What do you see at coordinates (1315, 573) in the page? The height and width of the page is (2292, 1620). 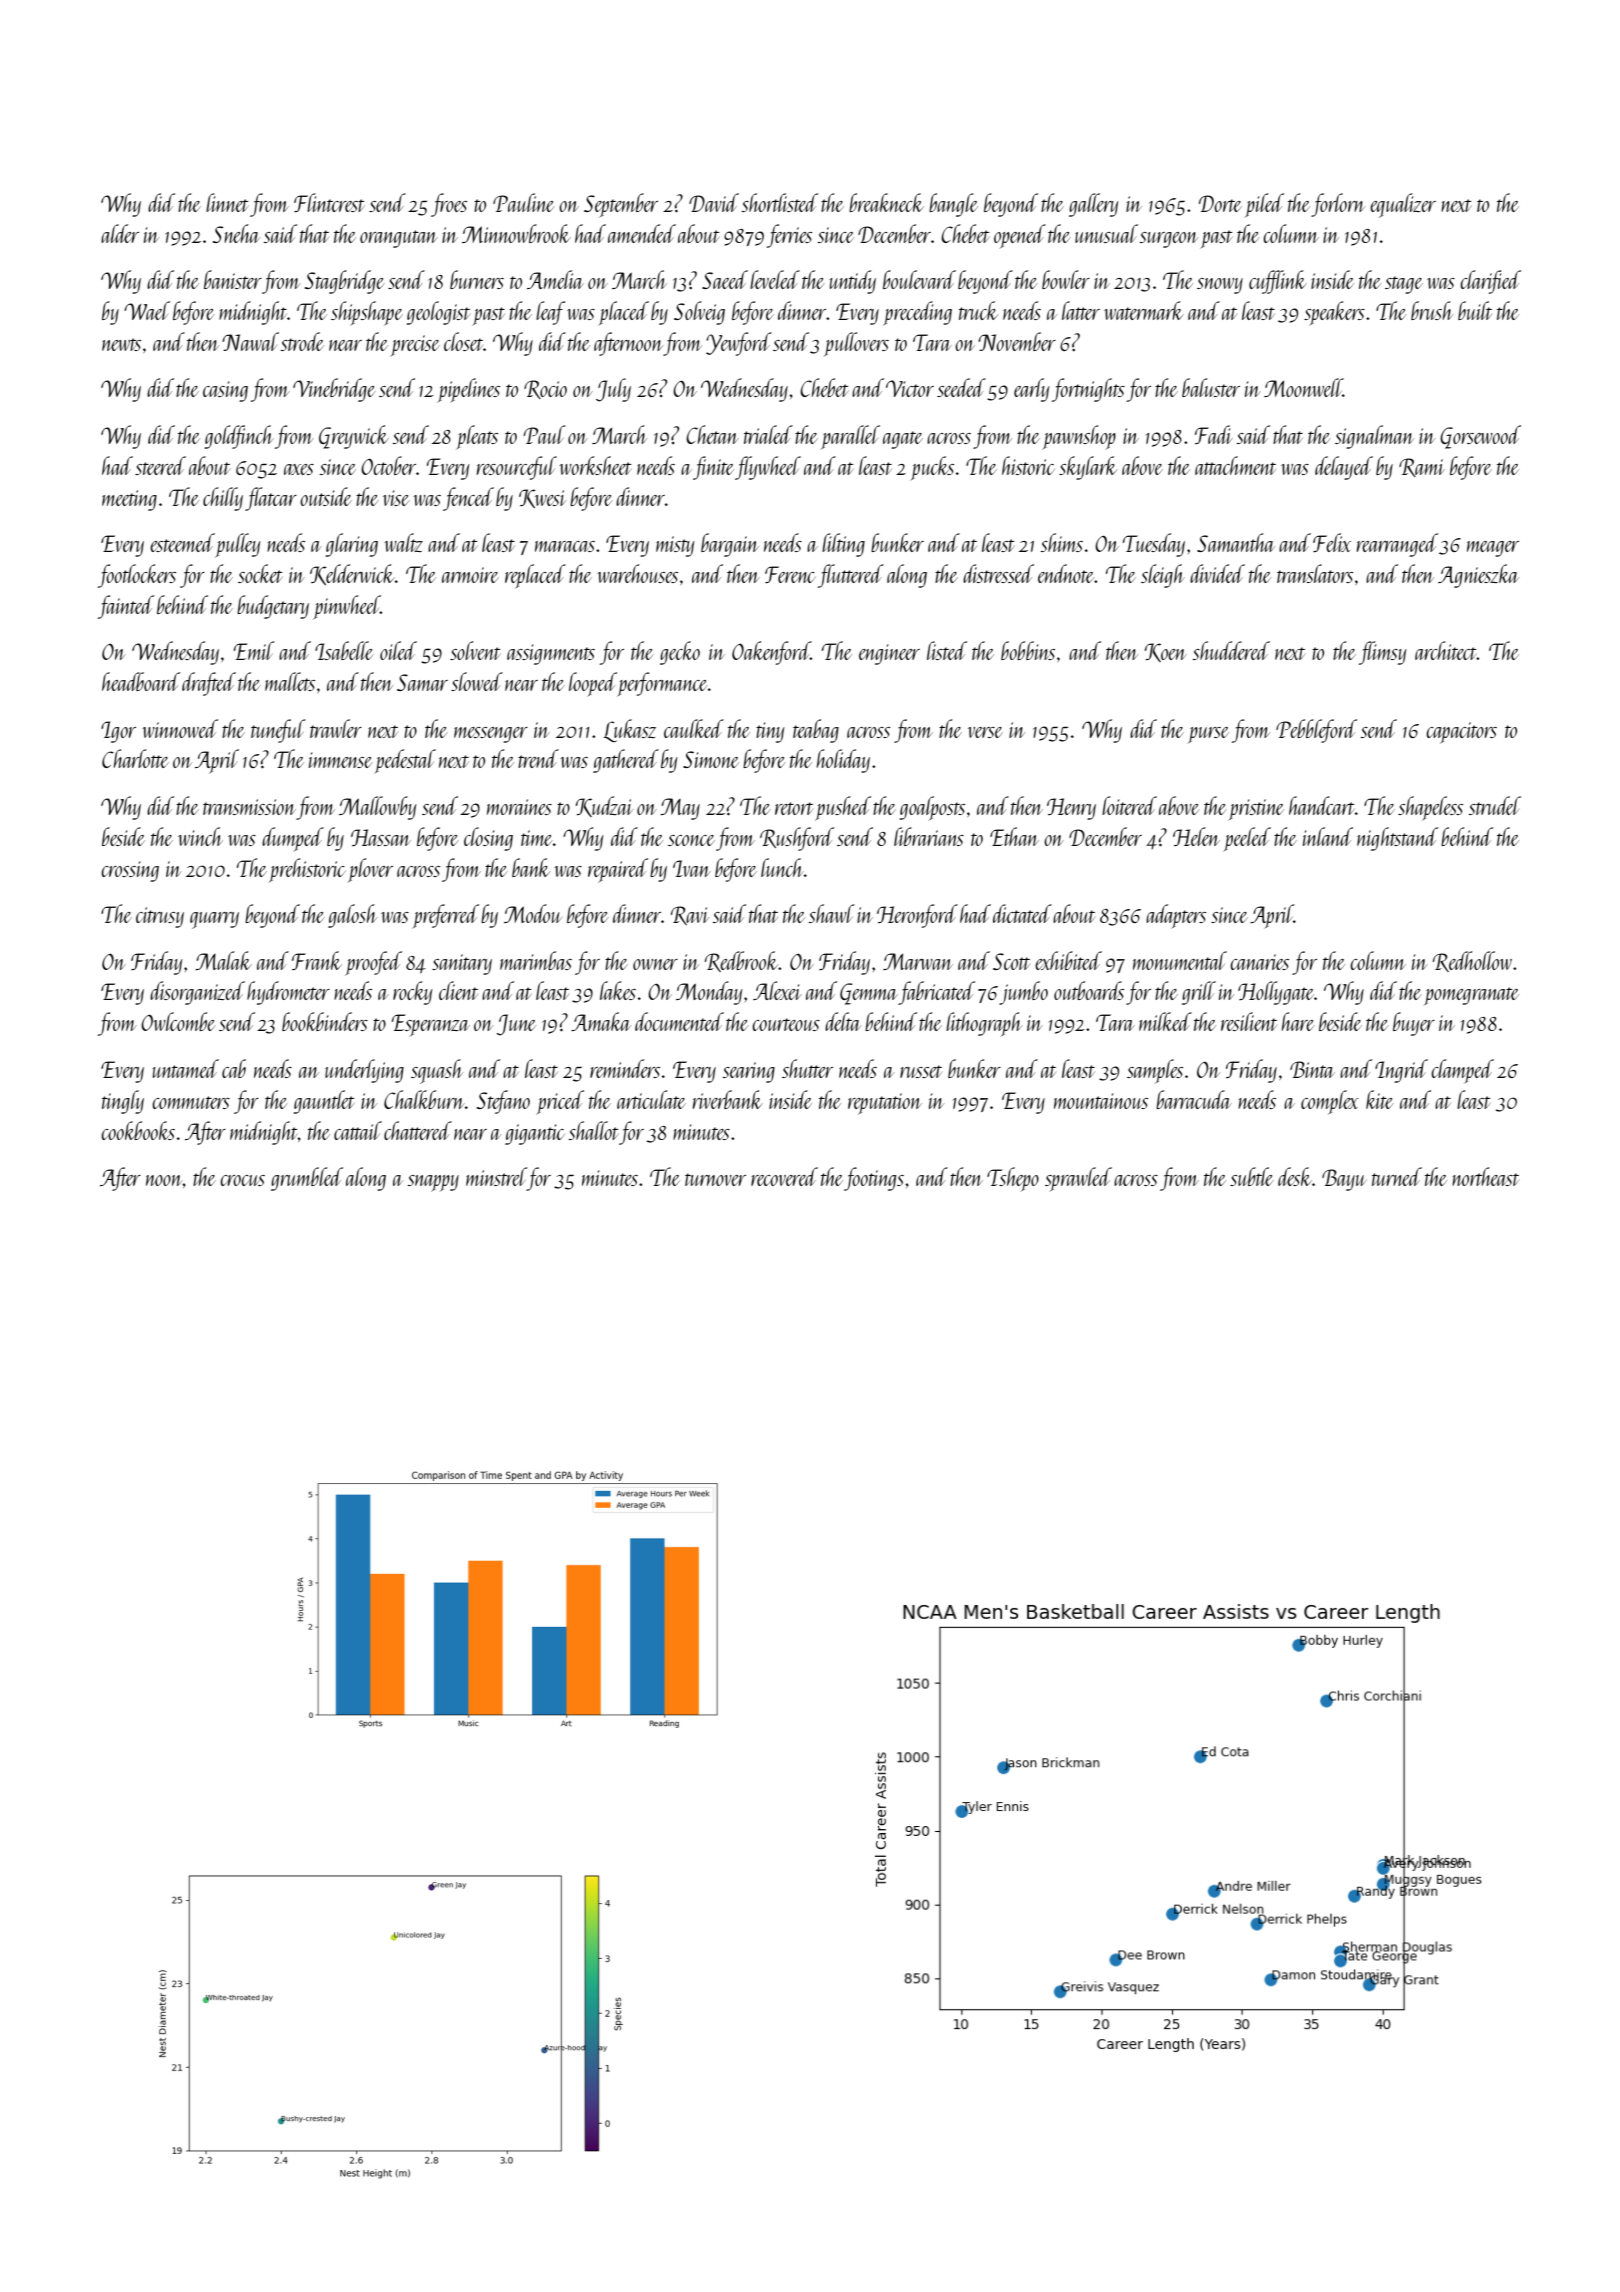 I see `translators` at bounding box center [1315, 573].
